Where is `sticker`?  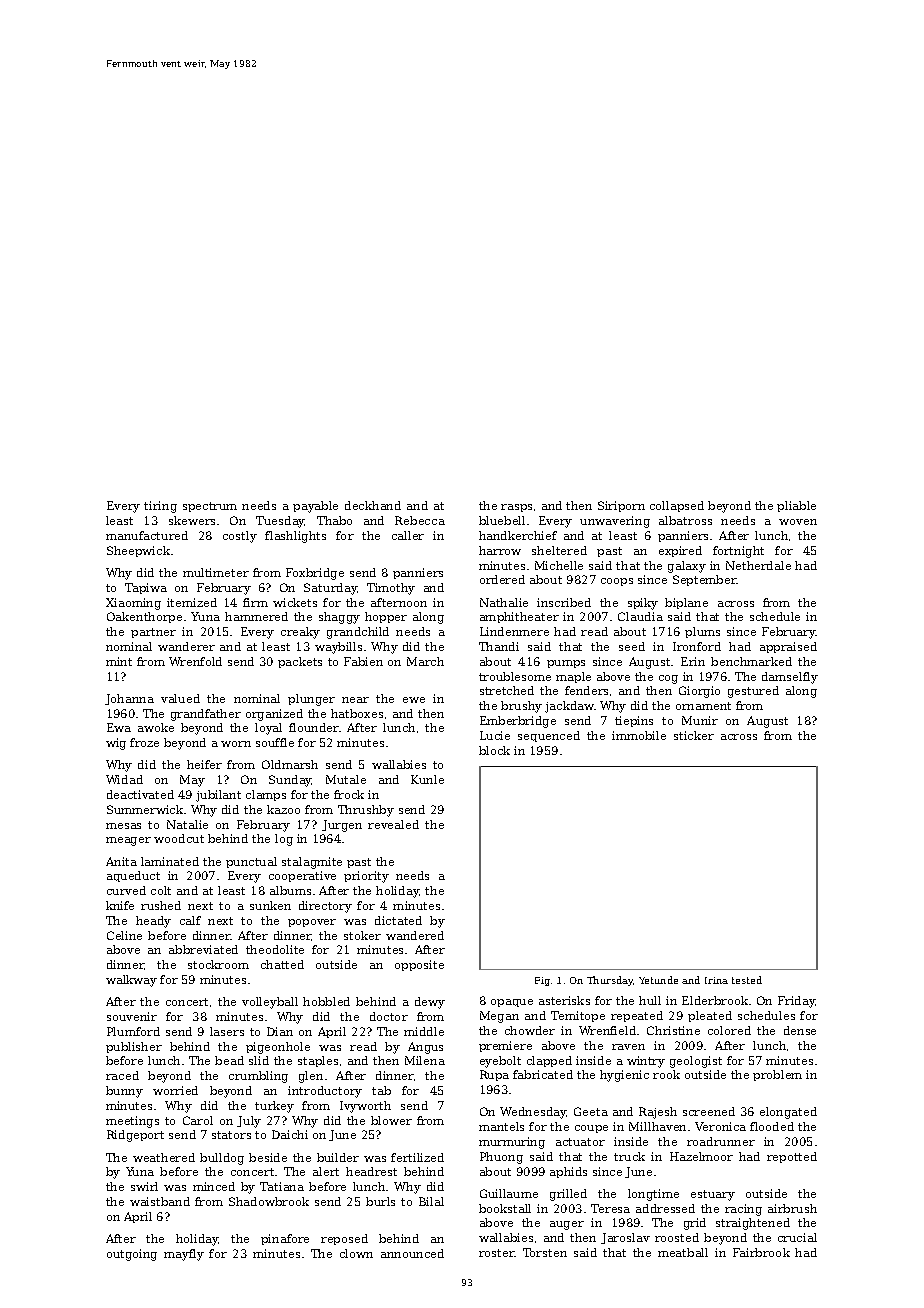 sticker is located at coordinates (694, 735).
